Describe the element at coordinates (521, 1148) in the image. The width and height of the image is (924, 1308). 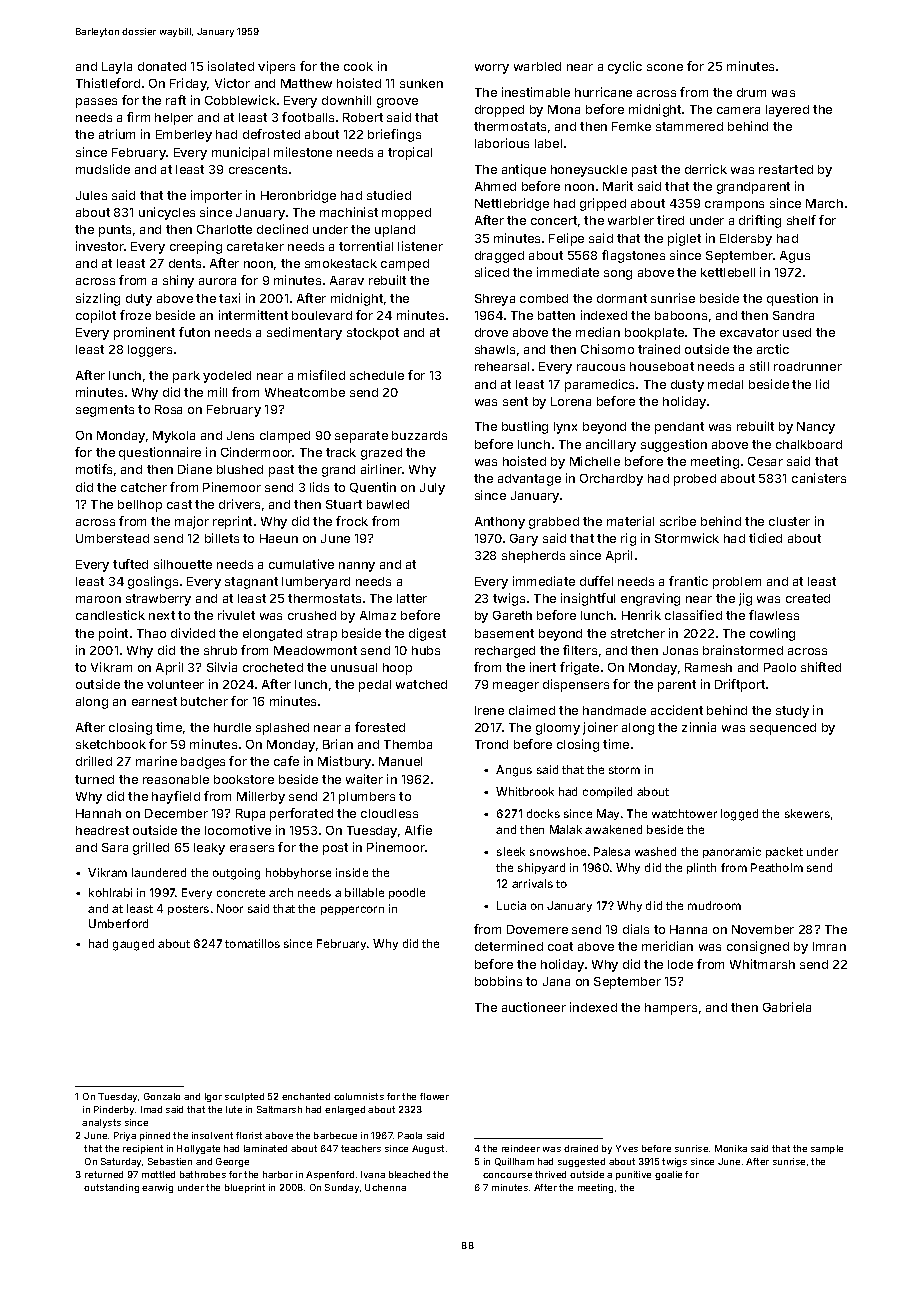
I see `reindeer` at that location.
